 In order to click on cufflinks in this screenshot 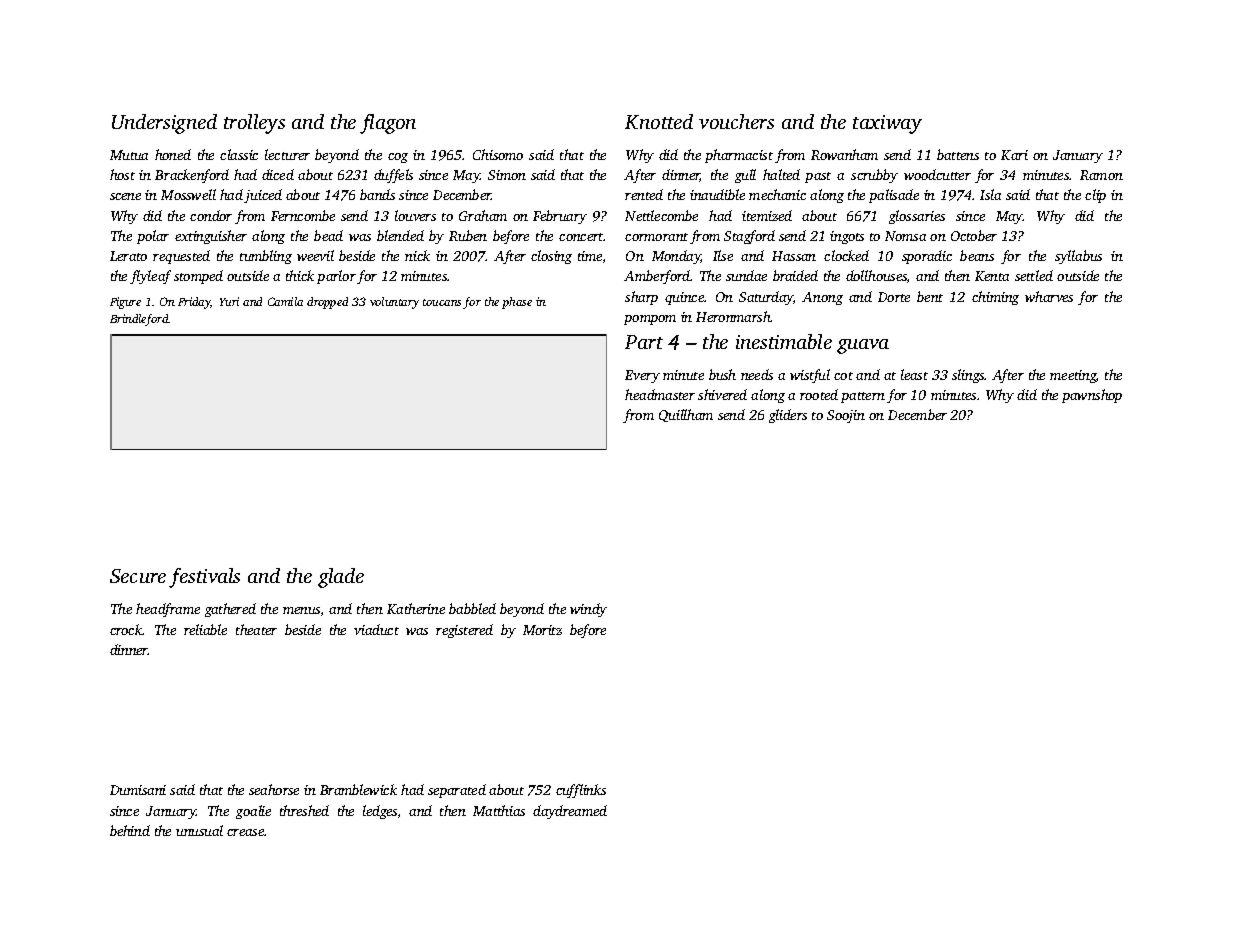, I will do `click(581, 791)`.
